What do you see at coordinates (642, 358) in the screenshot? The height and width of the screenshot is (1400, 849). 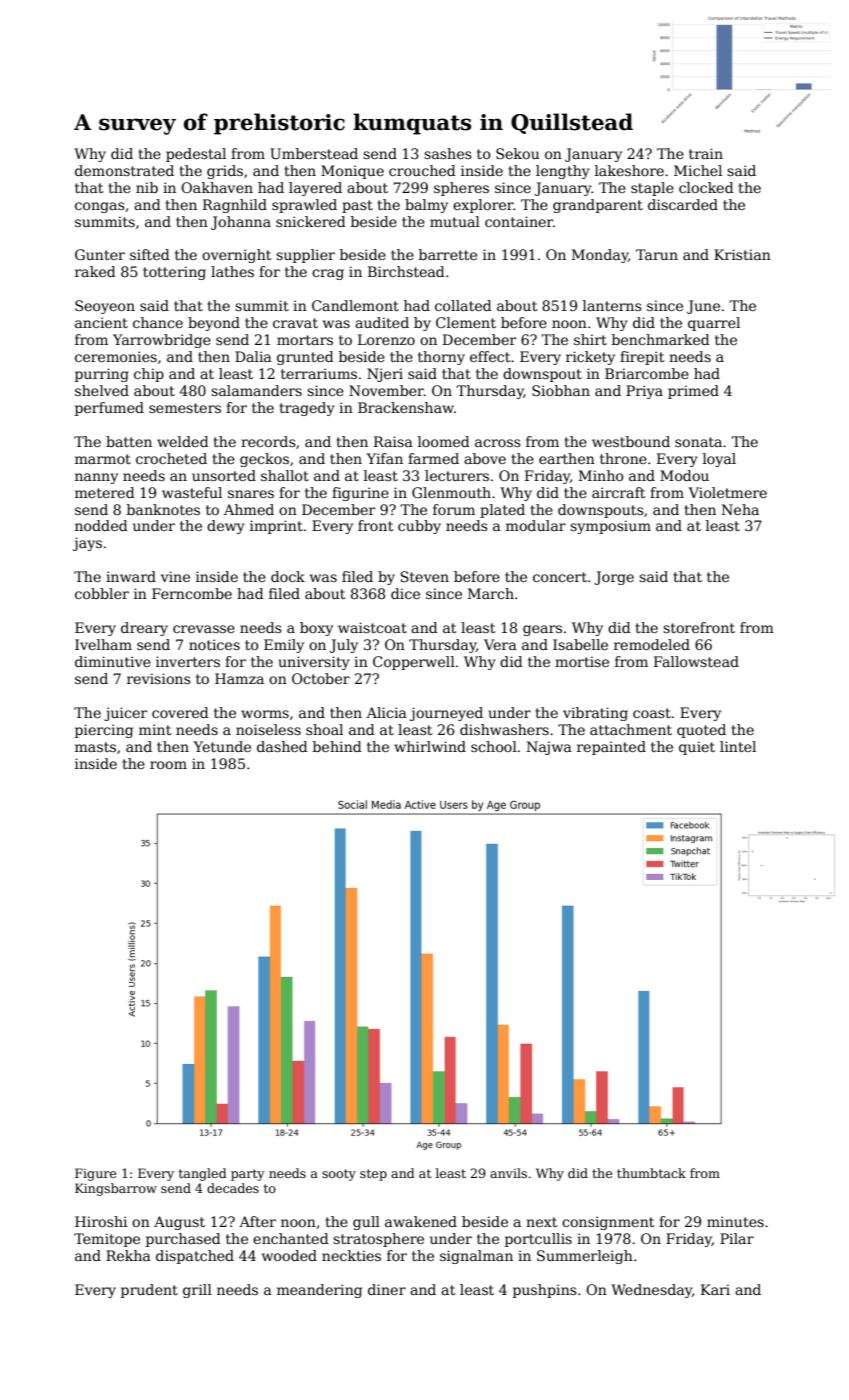 I see `firepit` at bounding box center [642, 358].
